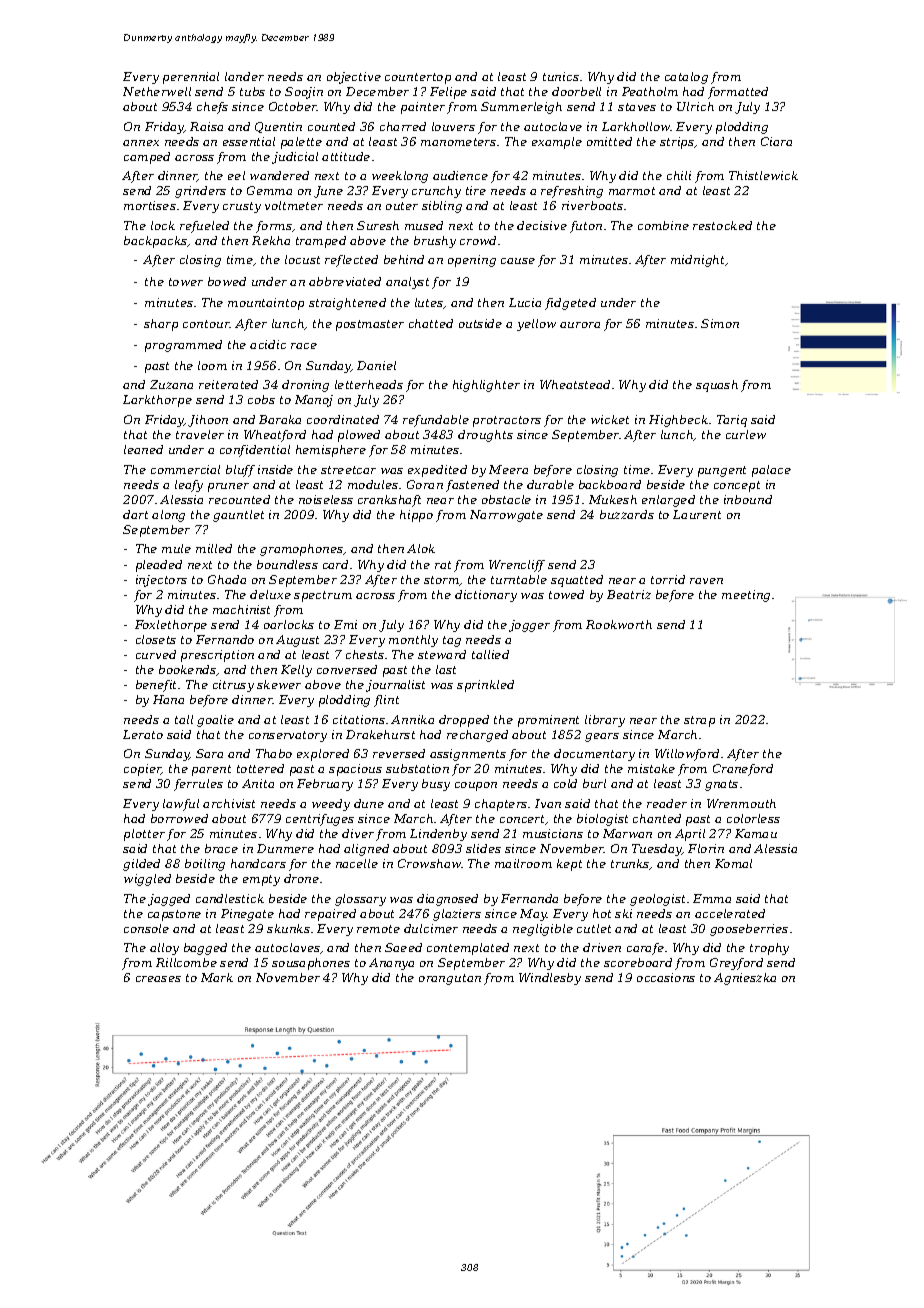  Describe the element at coordinates (370, 325) in the document. I see `postmaster` at that location.
